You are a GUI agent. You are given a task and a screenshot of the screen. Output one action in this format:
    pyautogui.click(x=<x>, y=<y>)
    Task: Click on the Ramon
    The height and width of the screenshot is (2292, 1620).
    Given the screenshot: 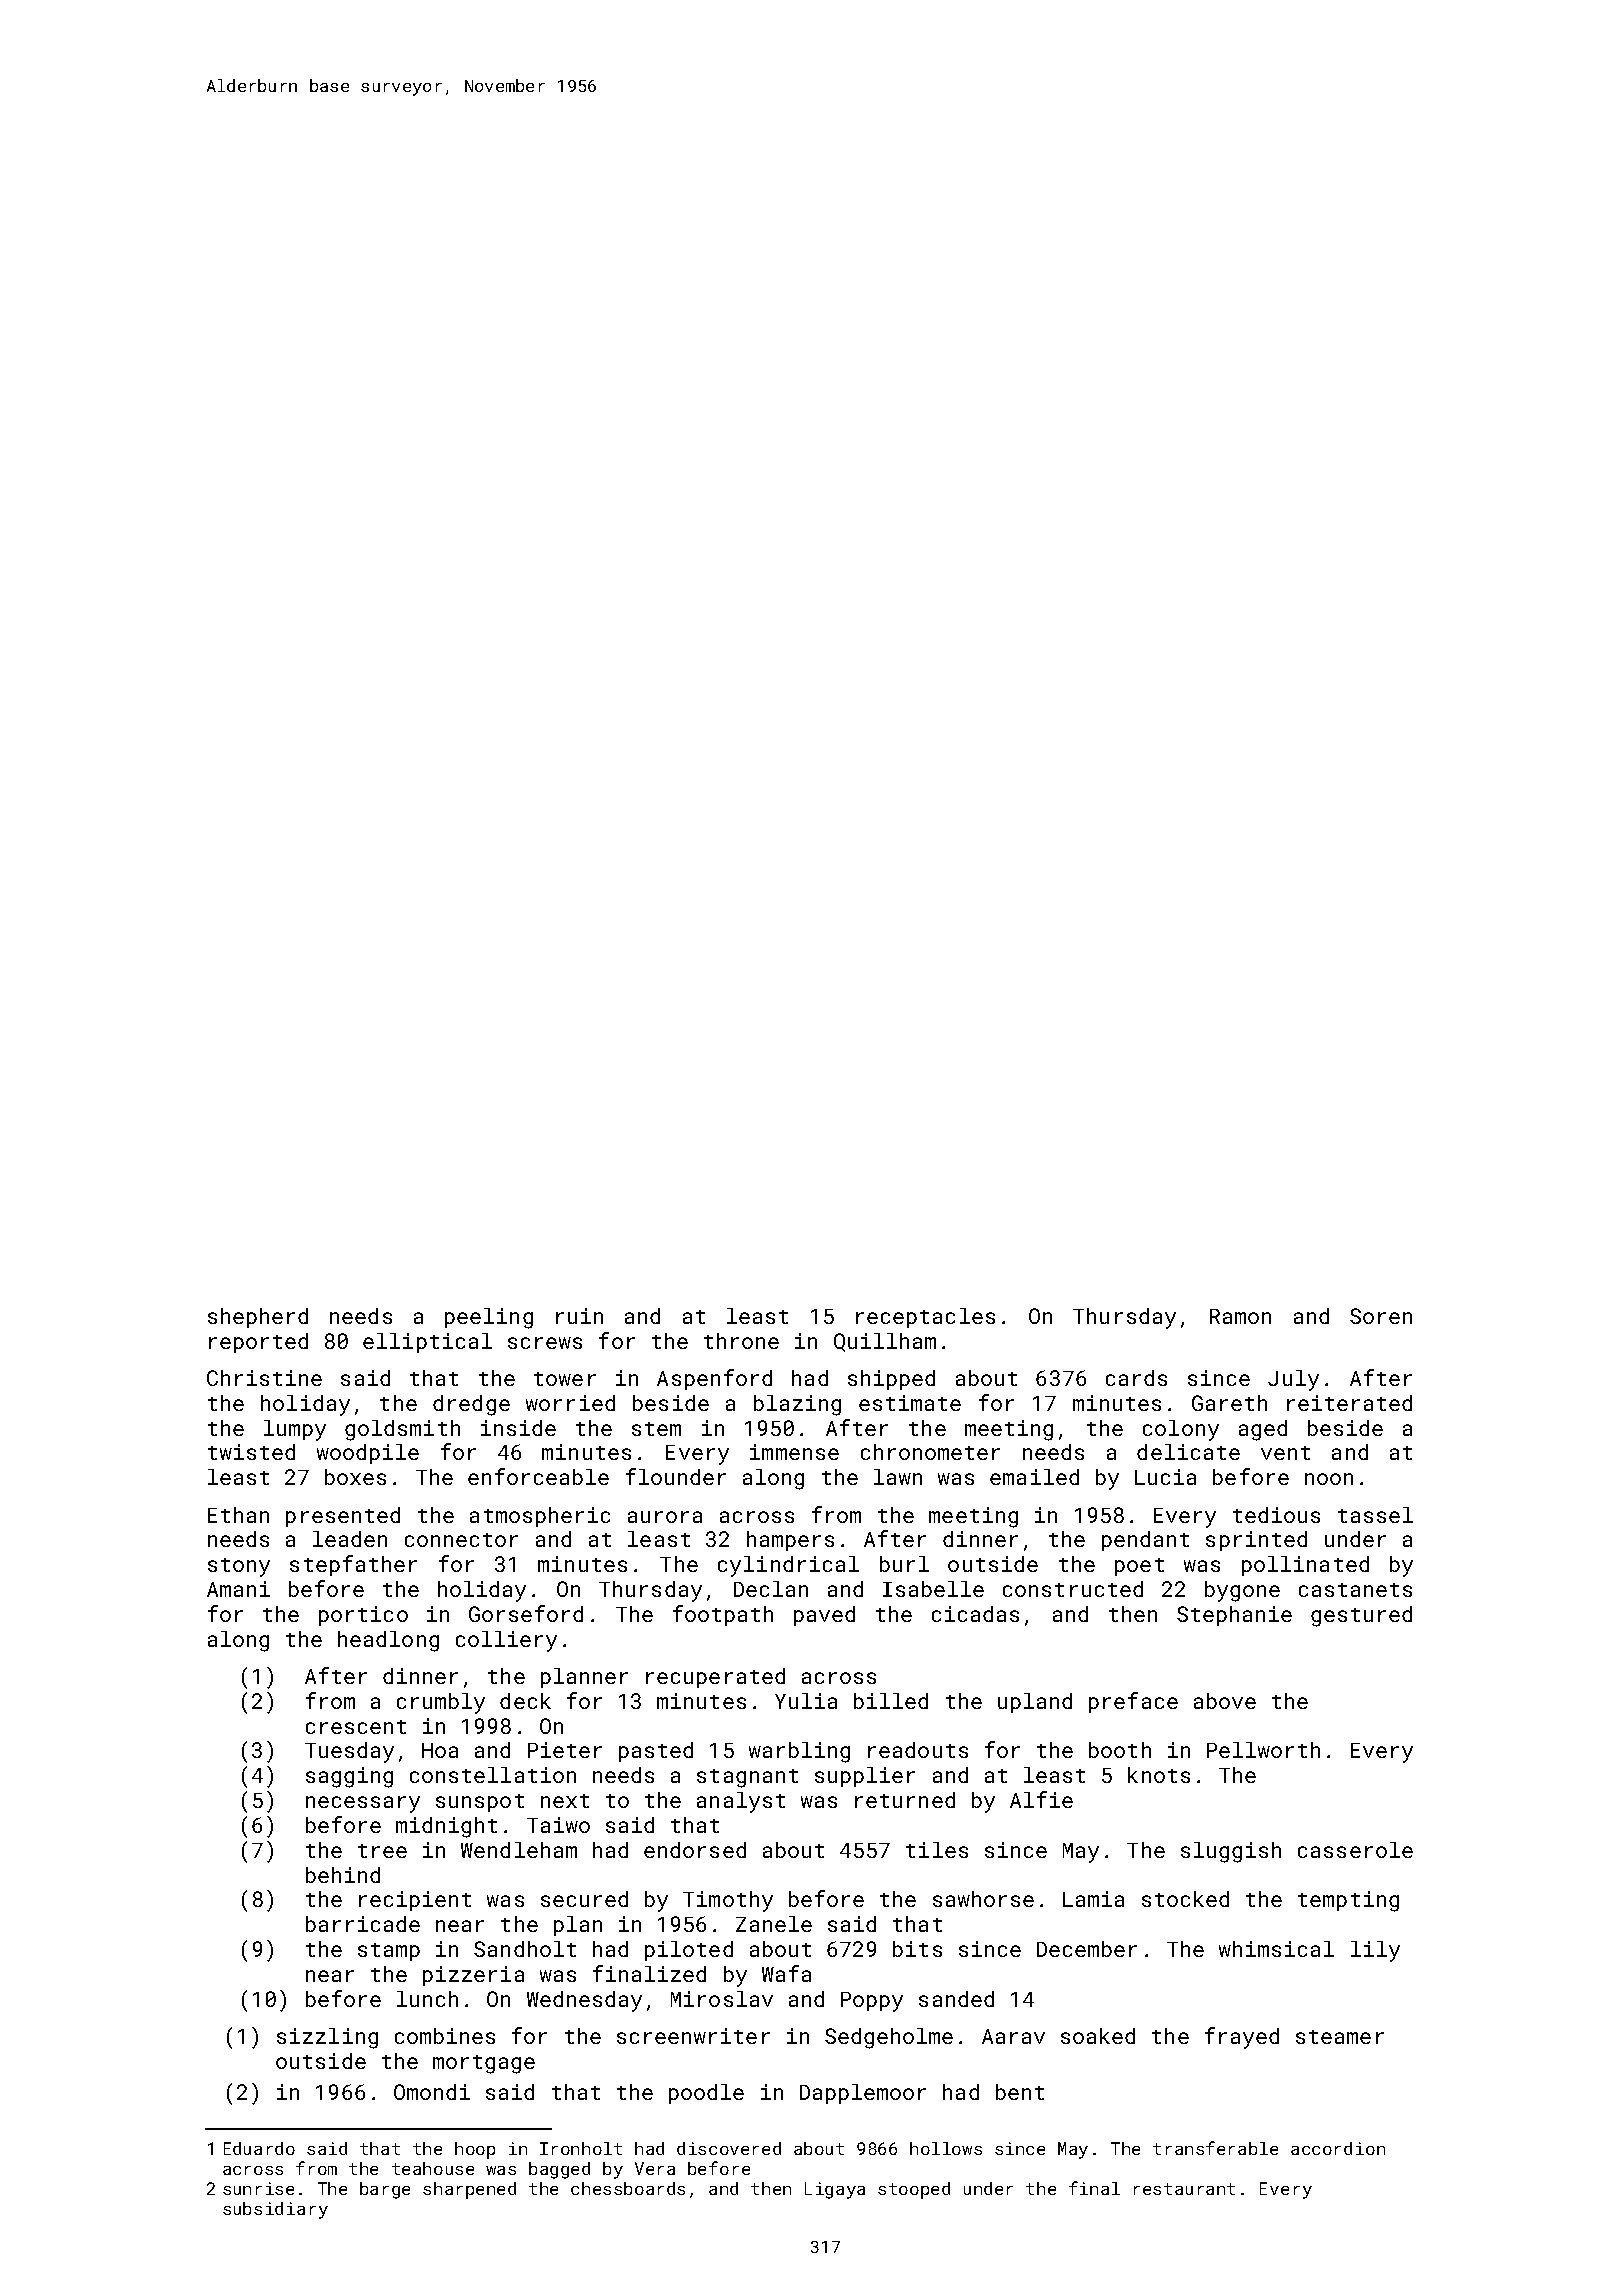 What is the action you would take?
    pyautogui.click(x=1240, y=1316)
